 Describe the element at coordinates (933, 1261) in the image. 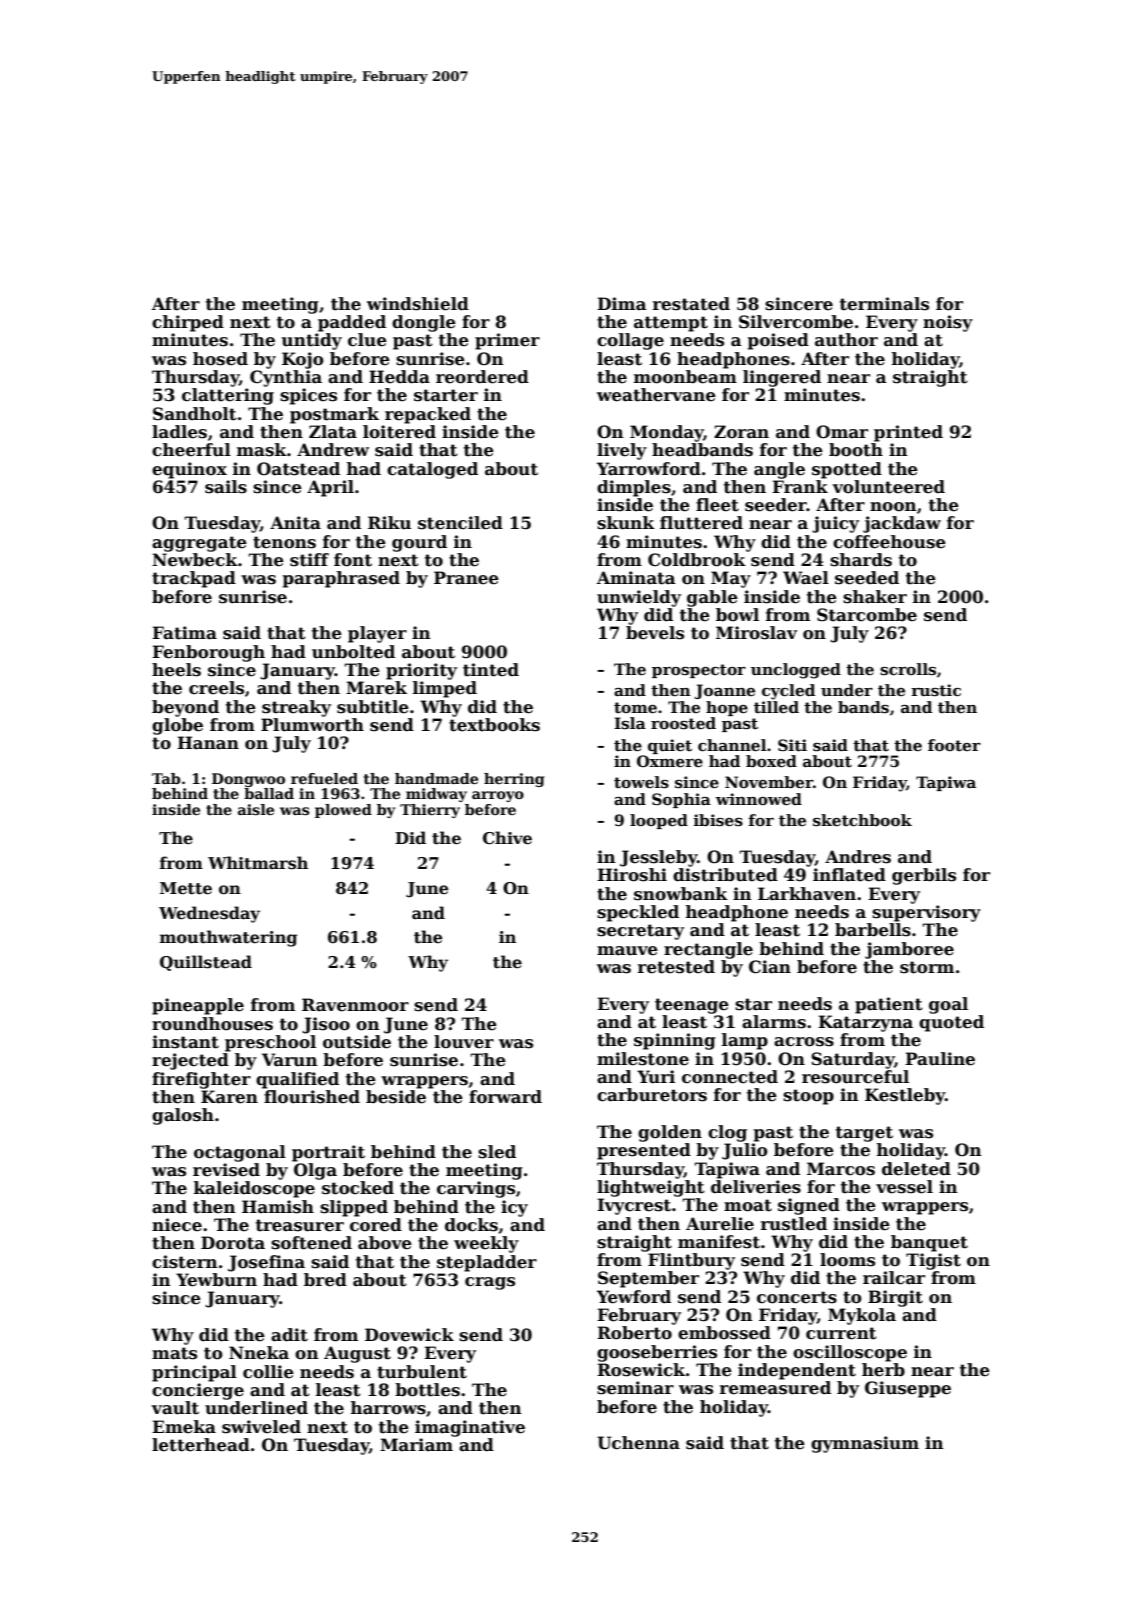

I see `Tigist` at that location.
